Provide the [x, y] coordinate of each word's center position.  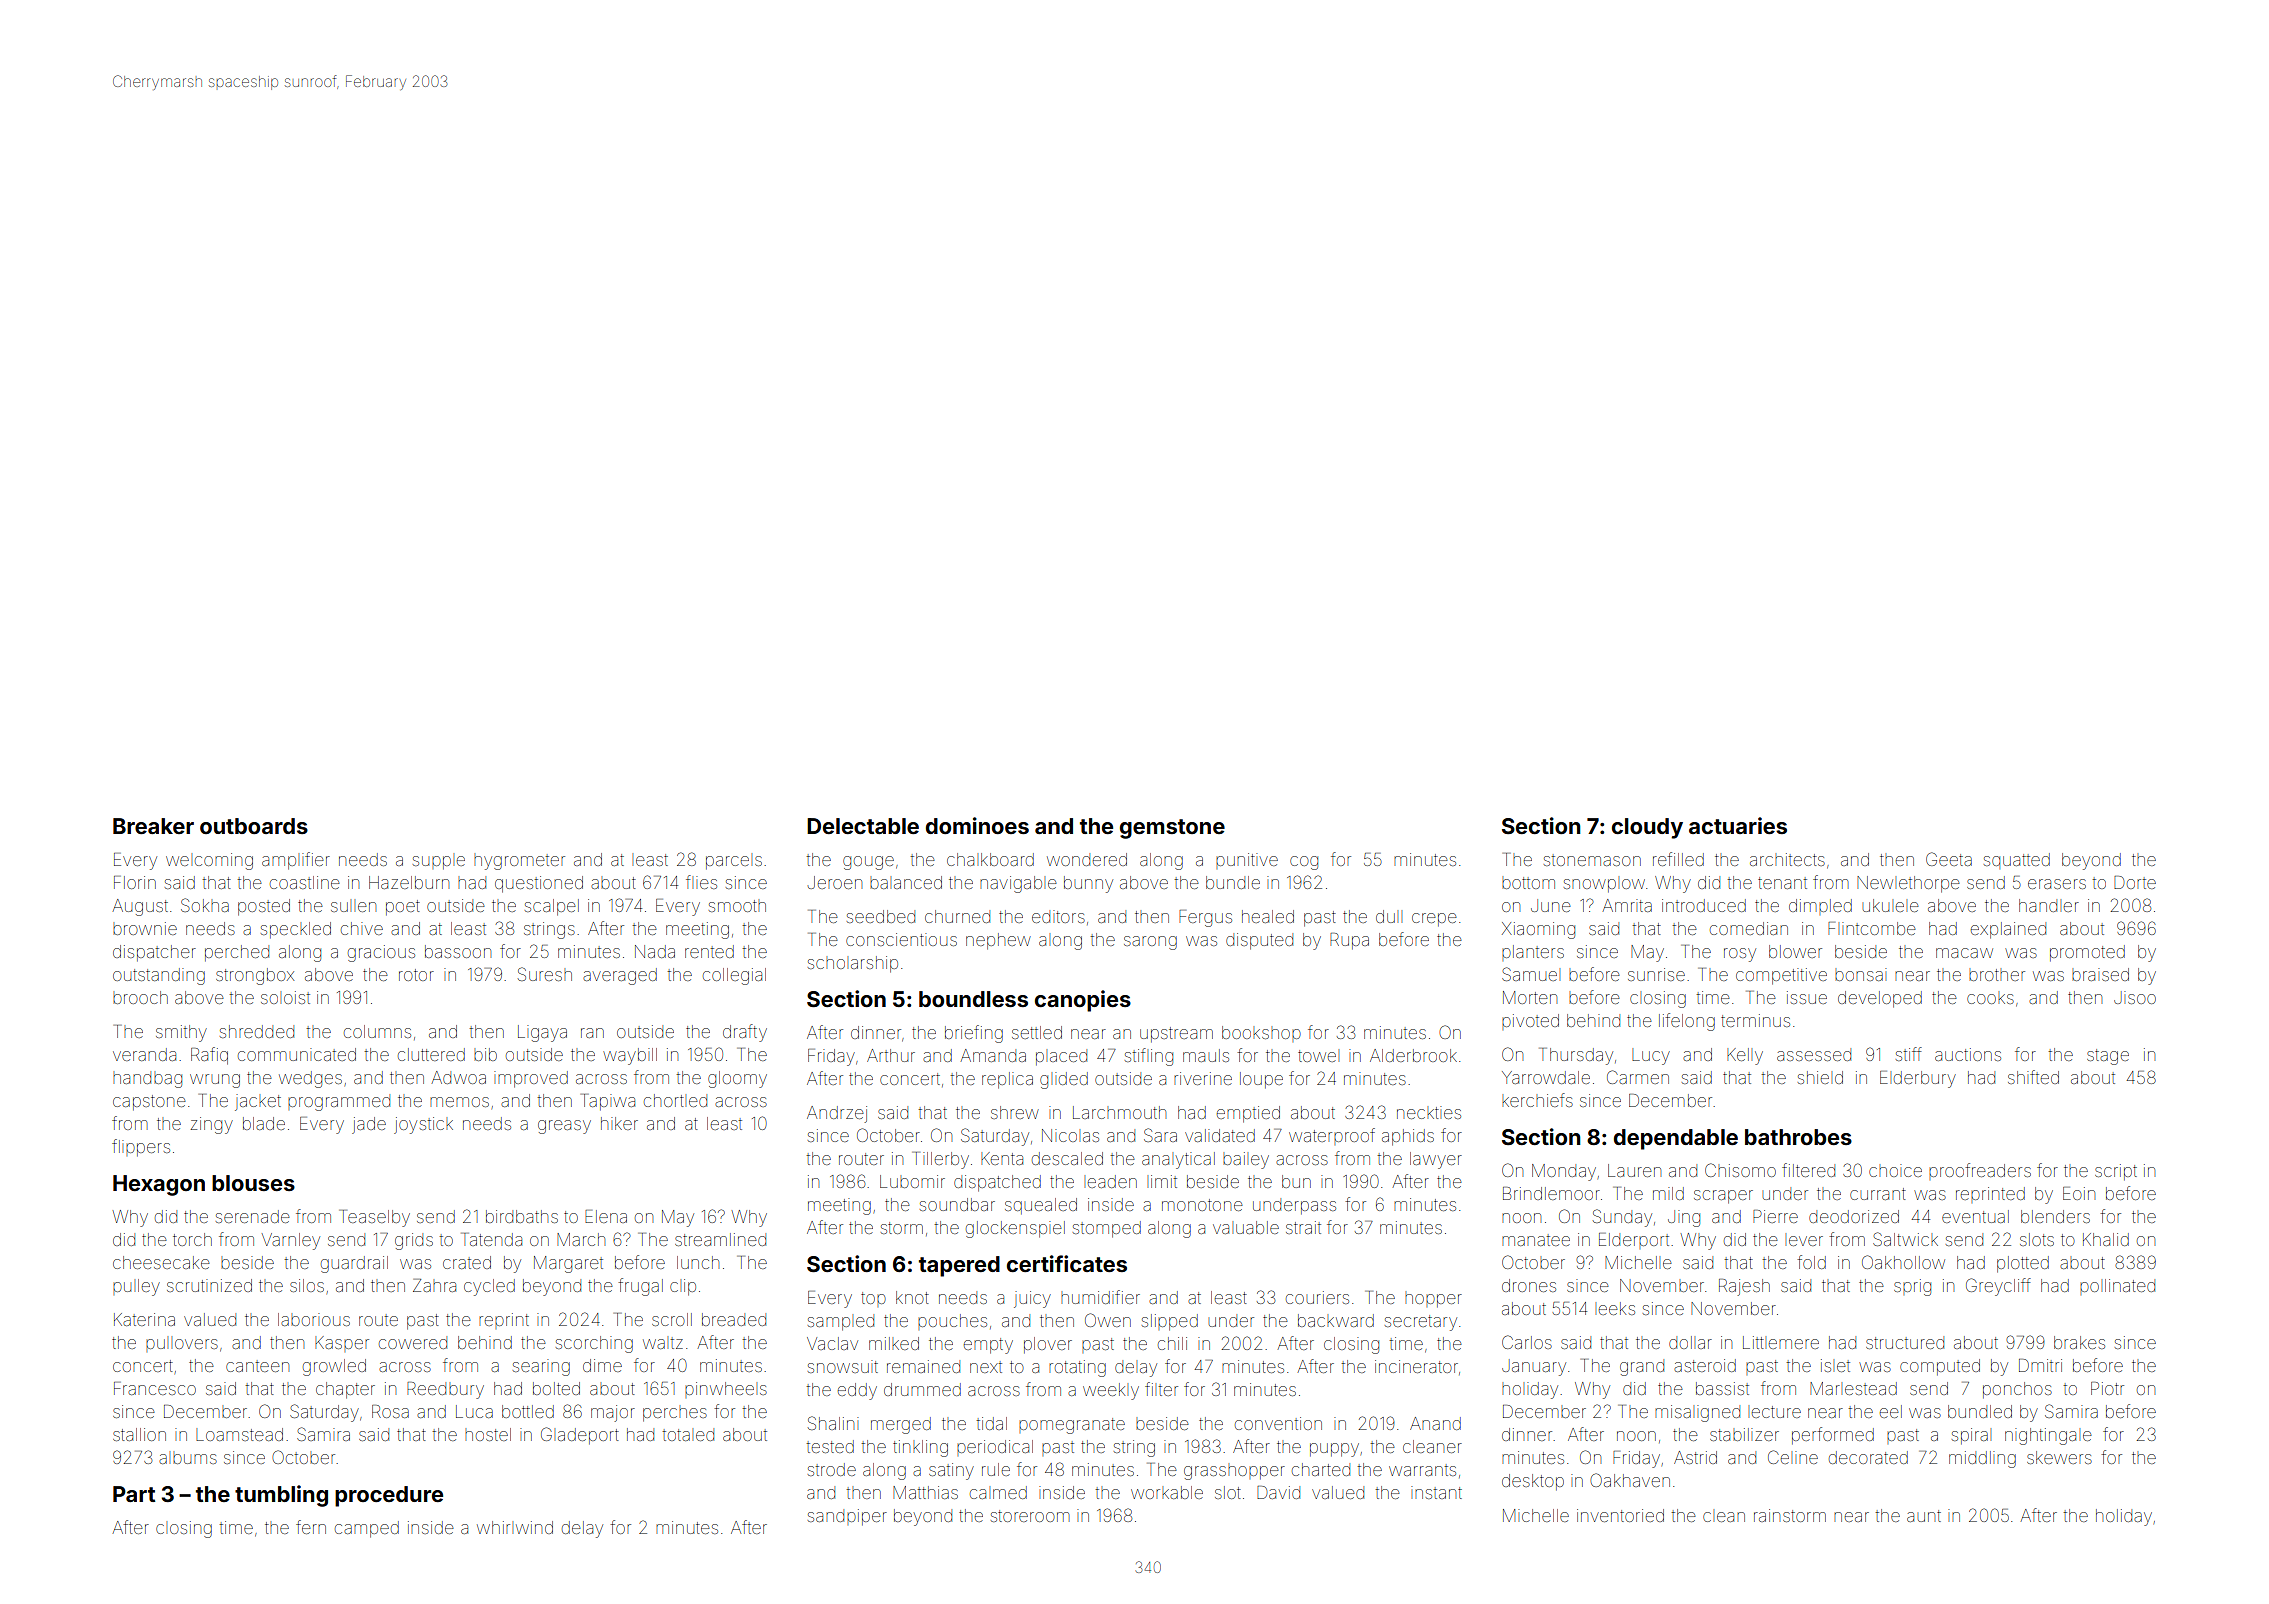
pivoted [1530, 1020]
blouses [253, 1183]
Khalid [2106, 1239]
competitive [1781, 976]
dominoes [977, 825]
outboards [254, 826]
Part [134, 1494]
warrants [1422, 1470]
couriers [1317, 1297]
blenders [2055, 1216]
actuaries [1738, 825]
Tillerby [940, 1160]
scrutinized [209, 1285]
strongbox [255, 976]
